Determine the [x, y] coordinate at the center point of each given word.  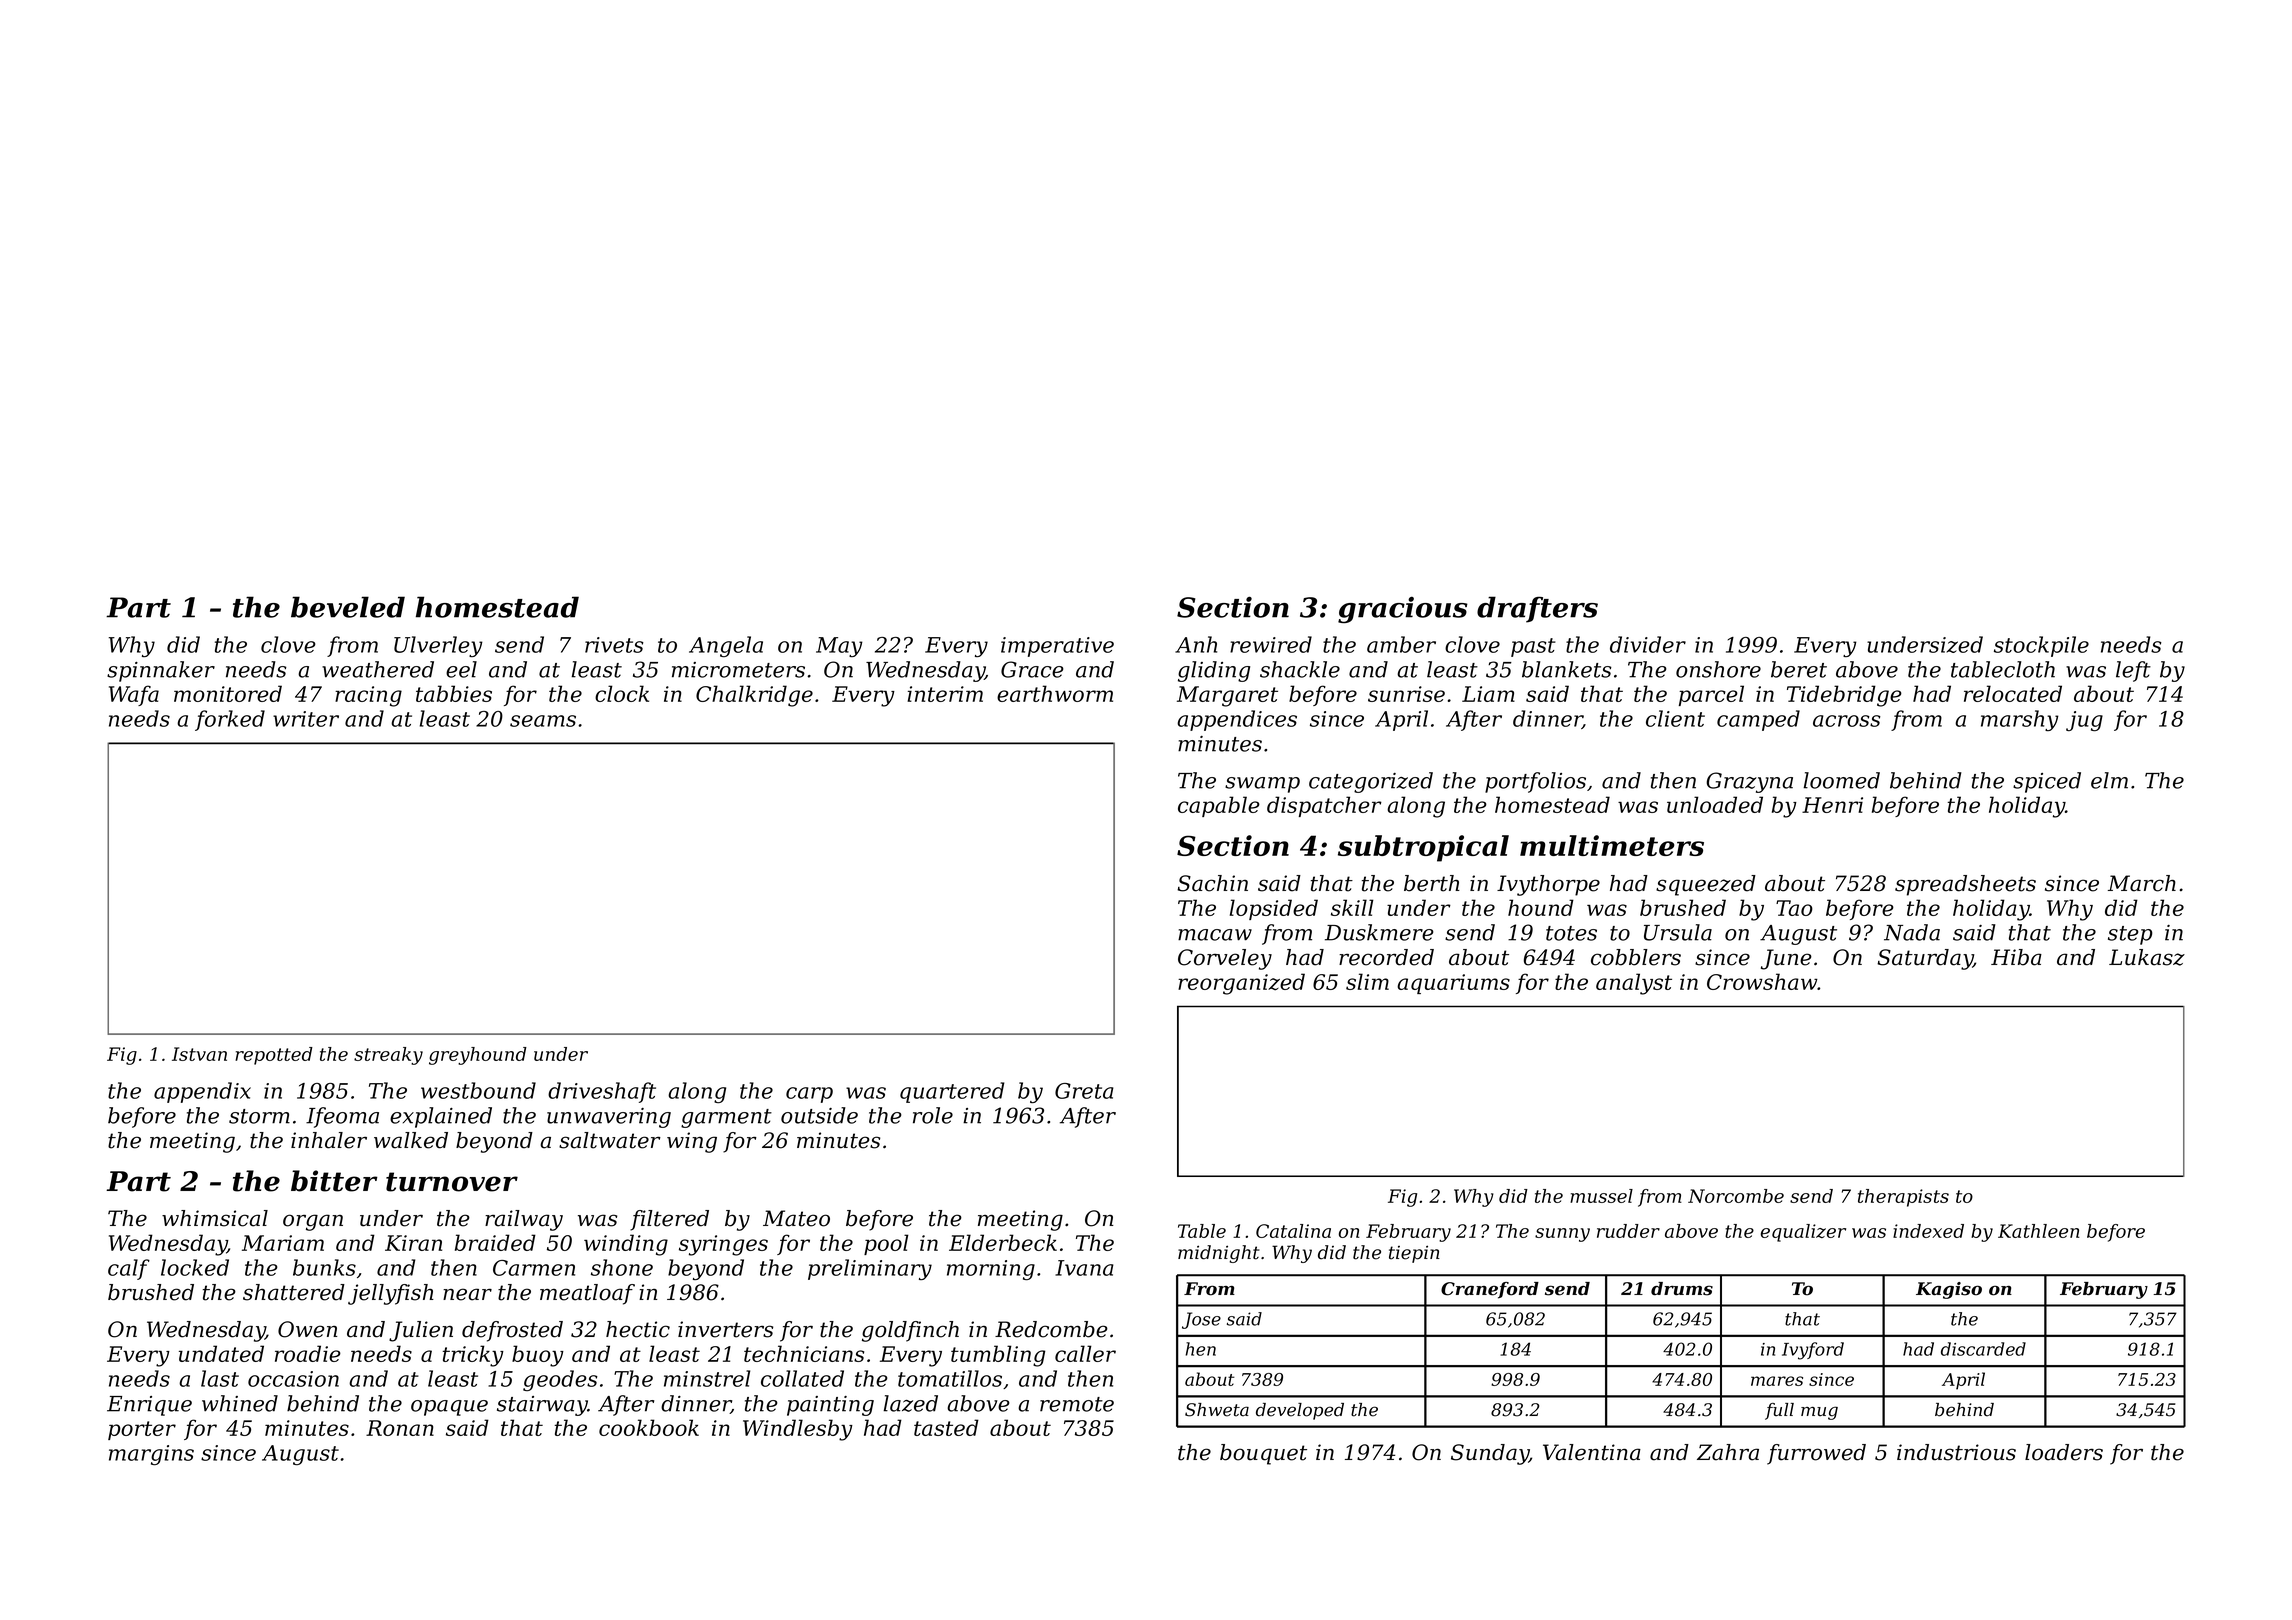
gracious [1403, 609]
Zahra [1728, 1452]
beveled [348, 607]
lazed [910, 1403]
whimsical [215, 1218]
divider [1648, 644]
